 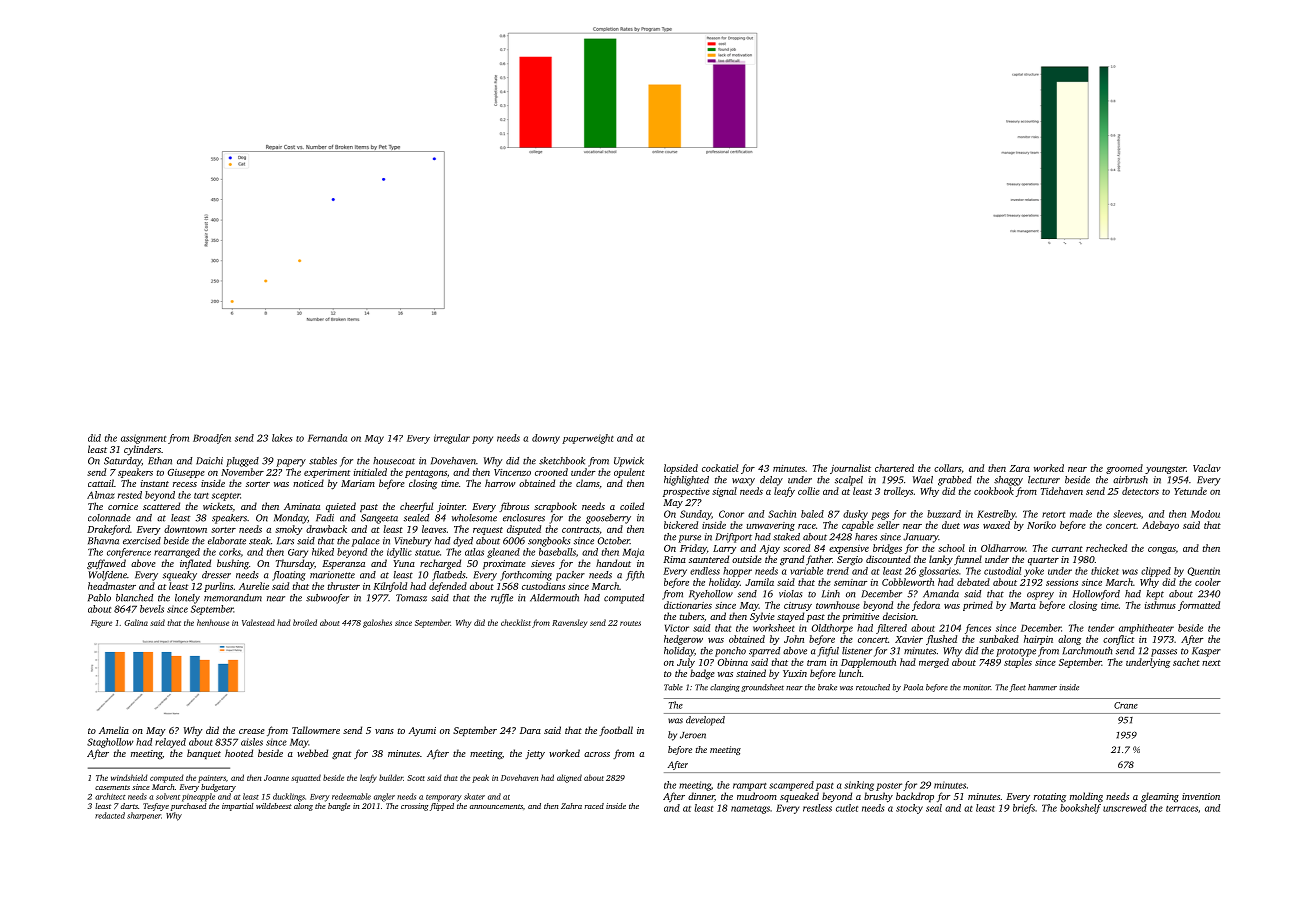 I want to click on stocky, so click(x=909, y=809).
